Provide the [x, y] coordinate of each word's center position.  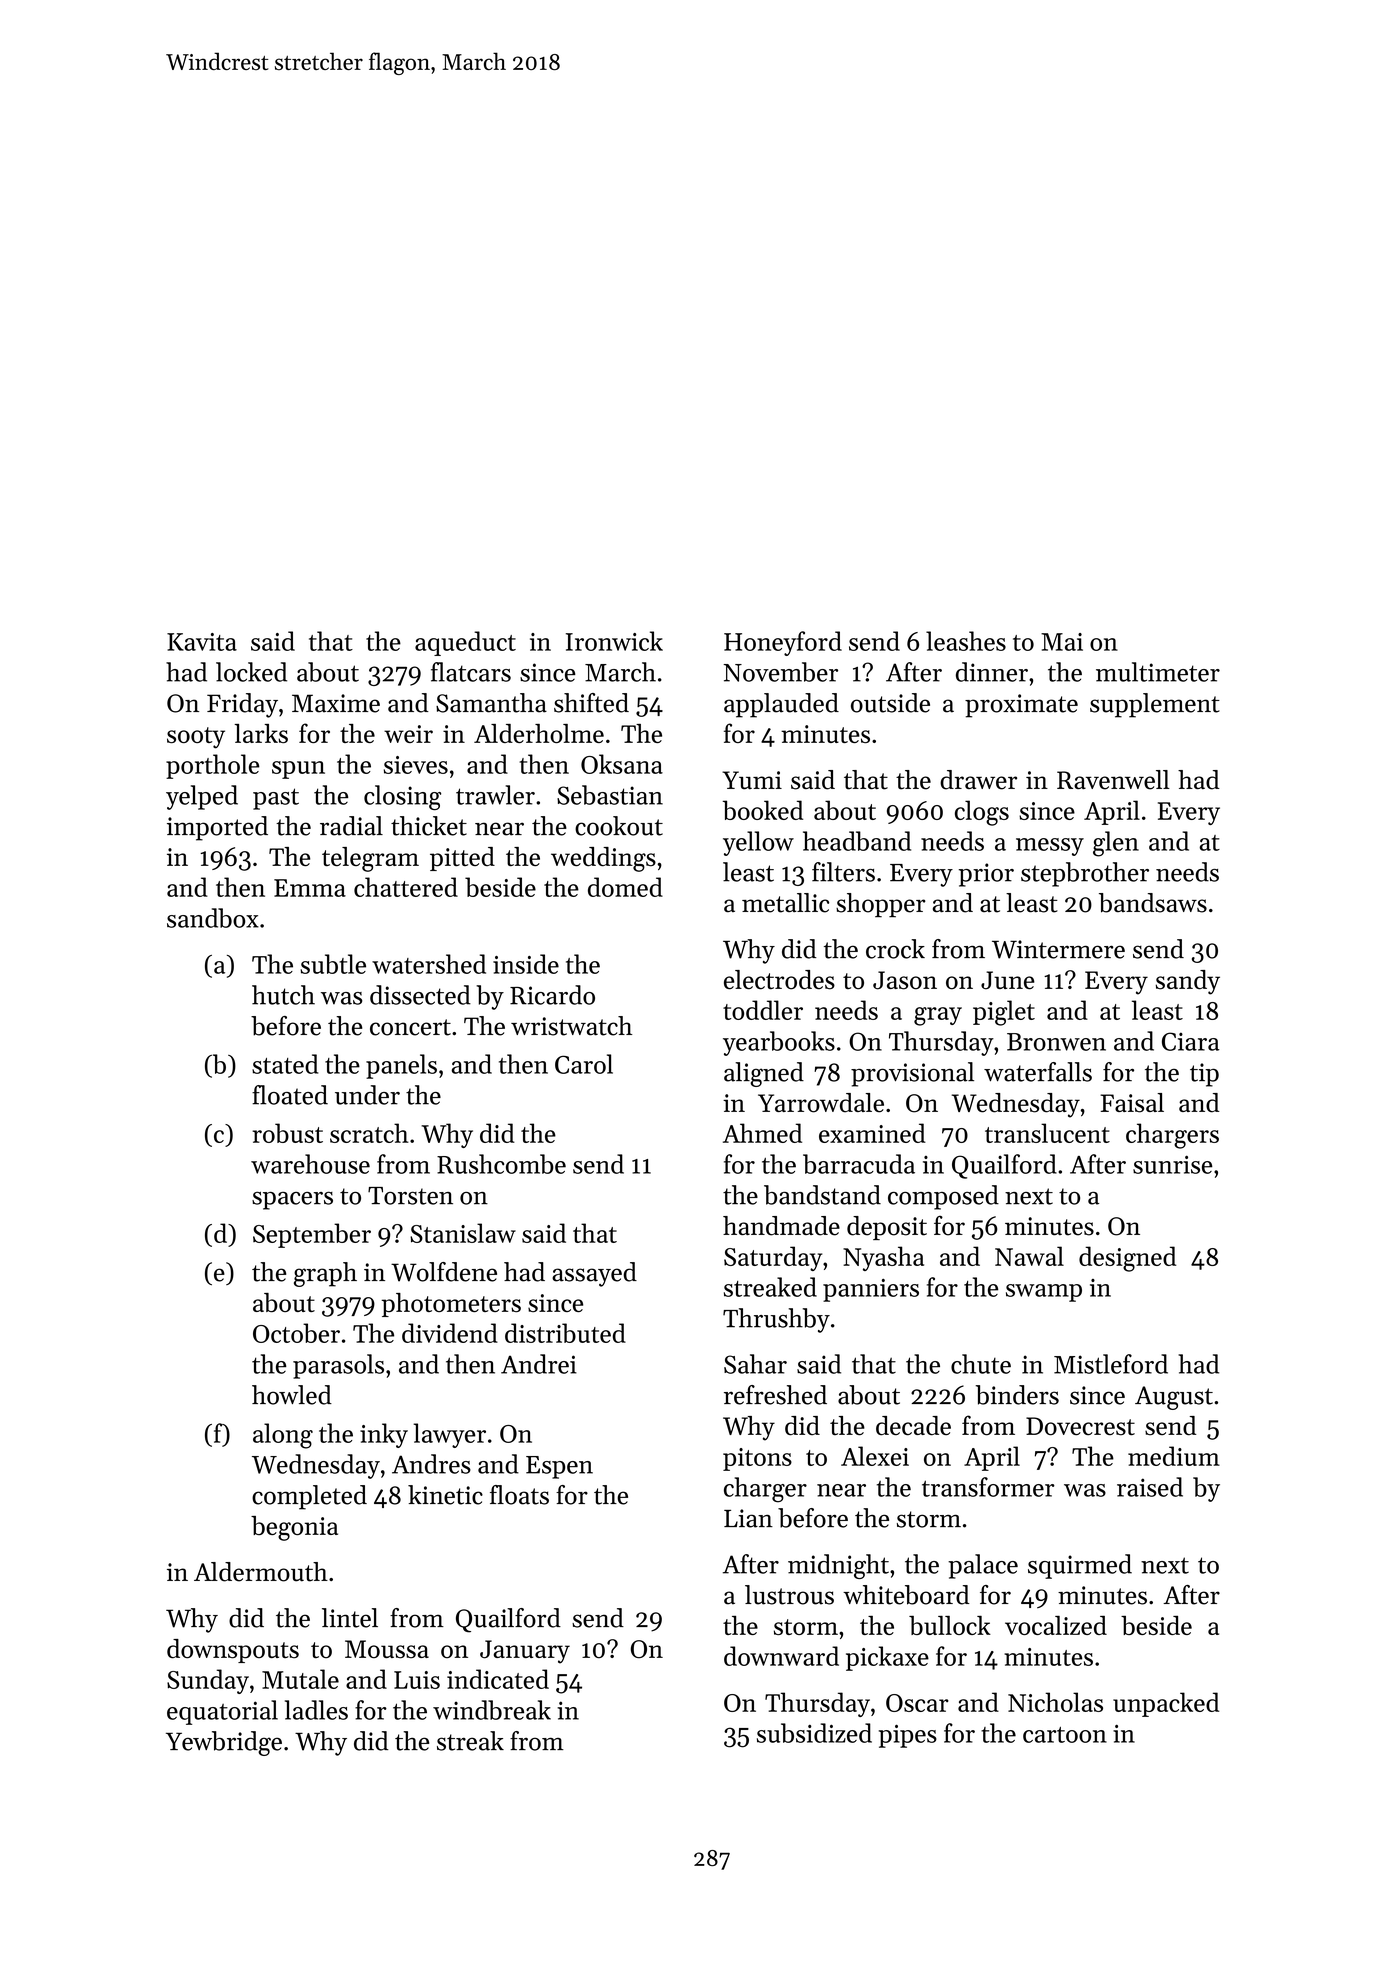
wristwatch [571, 1026]
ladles [316, 1710]
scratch [369, 1133]
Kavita [202, 642]
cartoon [1065, 1735]
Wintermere [1058, 949]
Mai [1062, 642]
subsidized [814, 1733]
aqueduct [465, 643]
